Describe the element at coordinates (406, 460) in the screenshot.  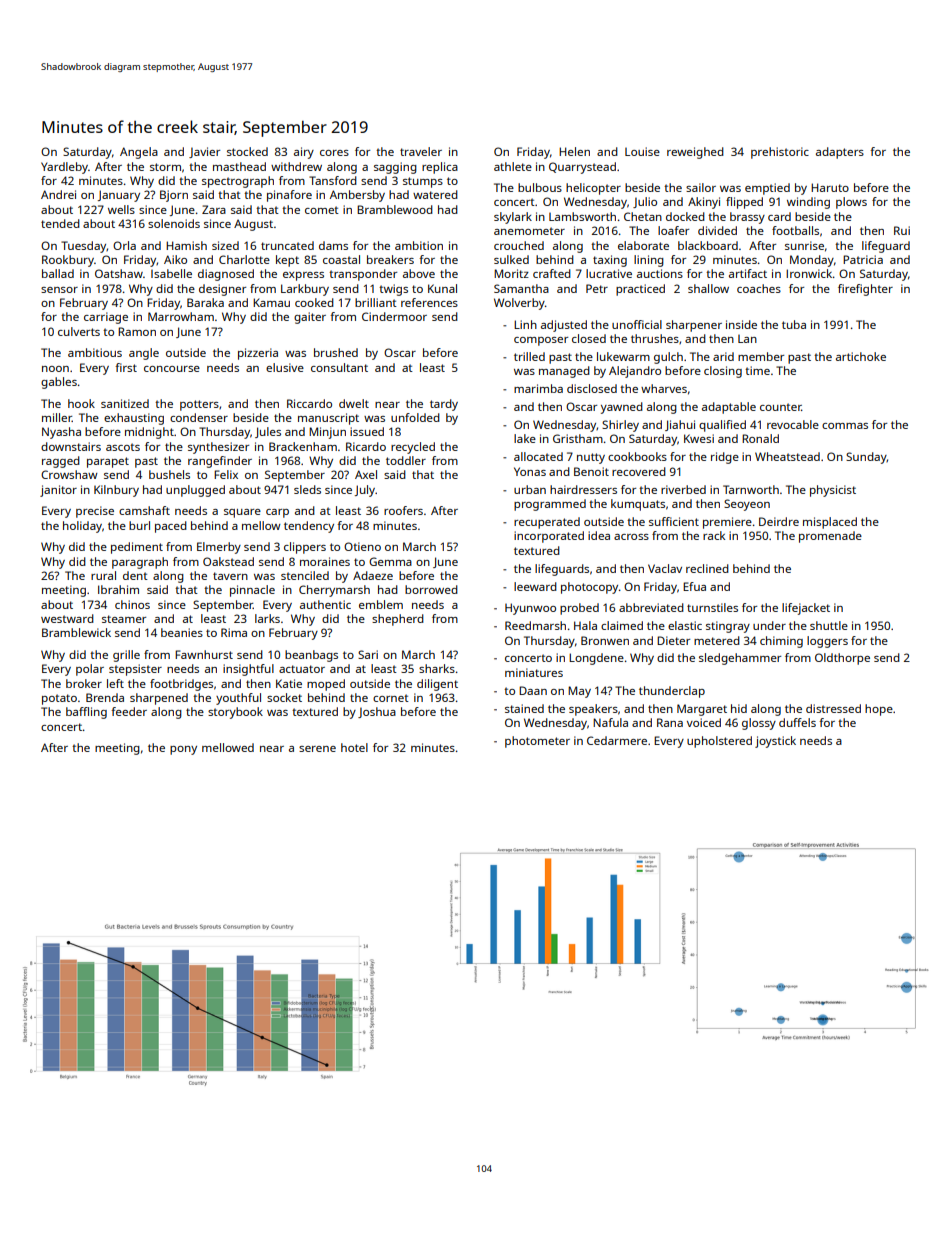
I see `toddler` at that location.
